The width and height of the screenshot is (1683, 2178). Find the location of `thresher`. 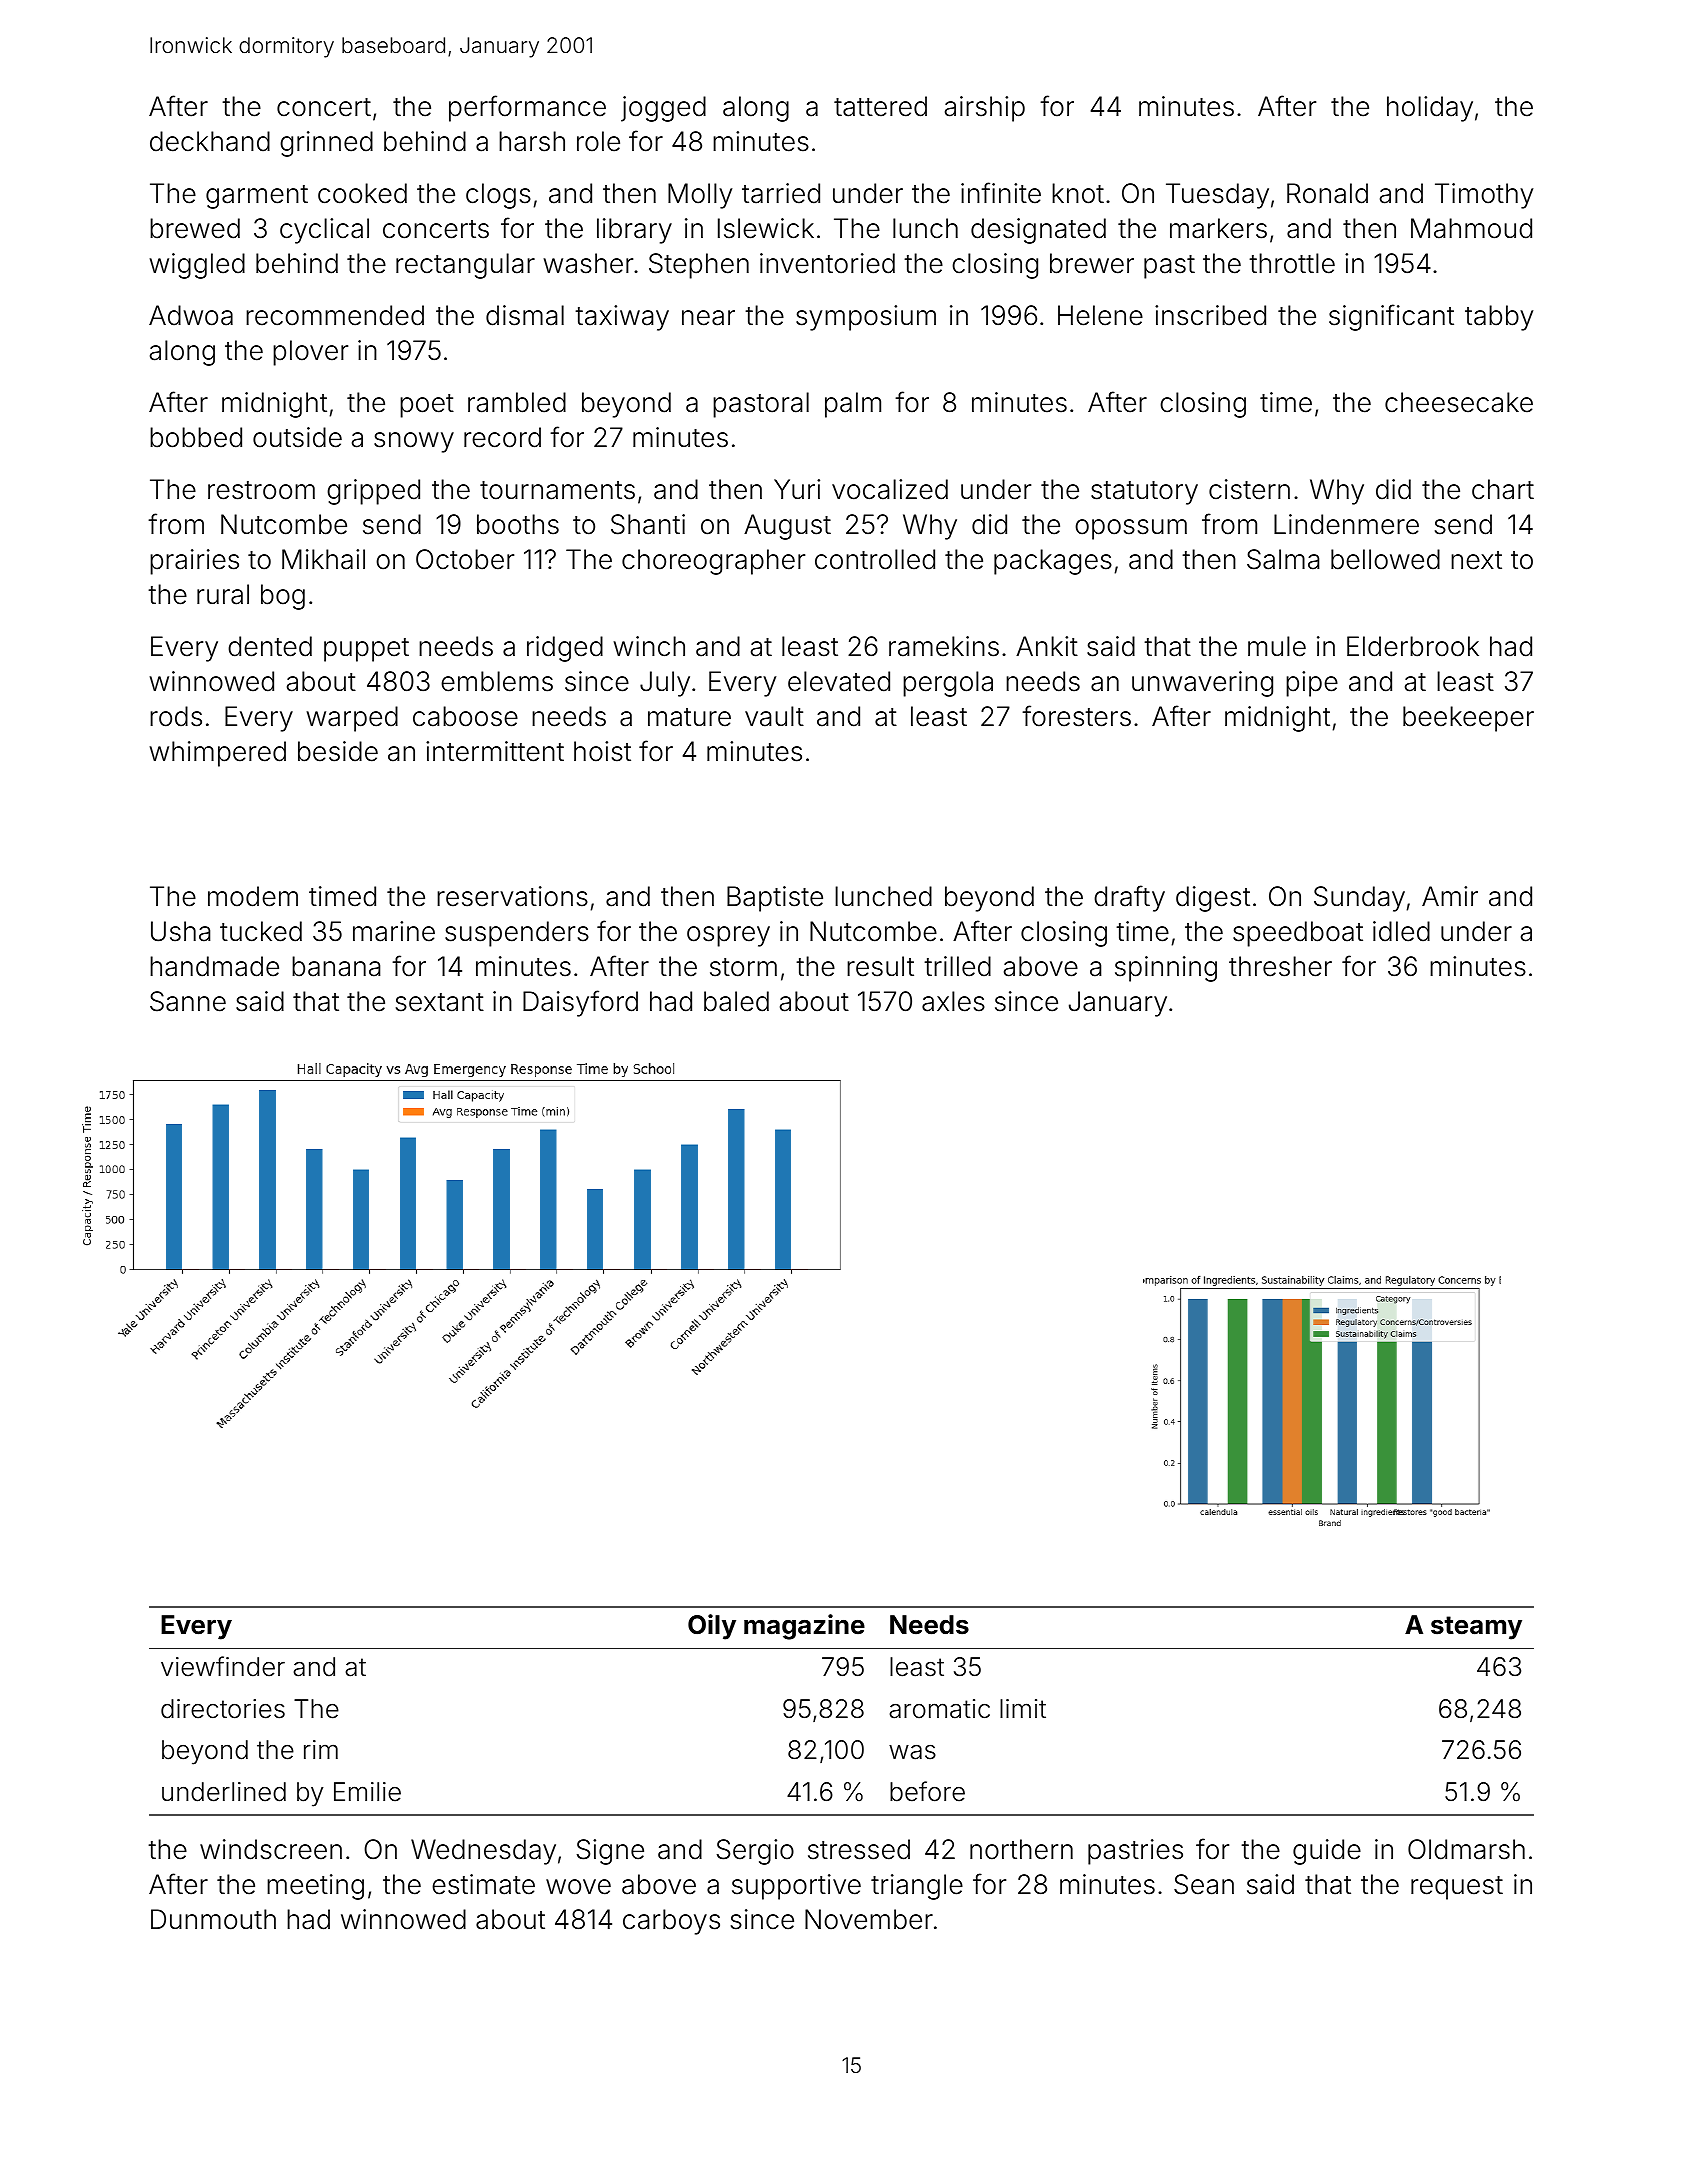

thresher is located at coordinates (1280, 966).
